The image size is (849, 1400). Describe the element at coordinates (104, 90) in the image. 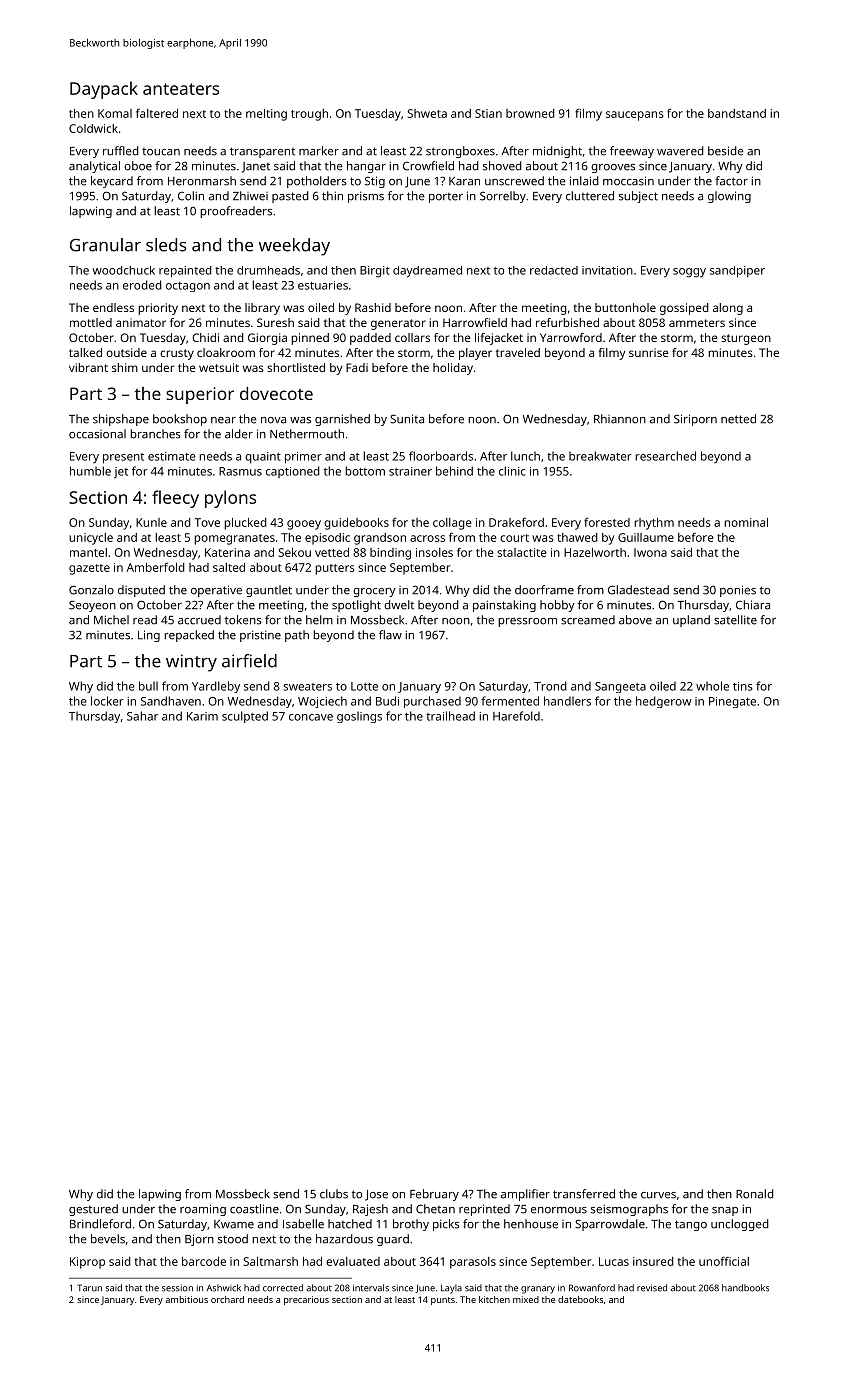

I see `Daypack` at that location.
